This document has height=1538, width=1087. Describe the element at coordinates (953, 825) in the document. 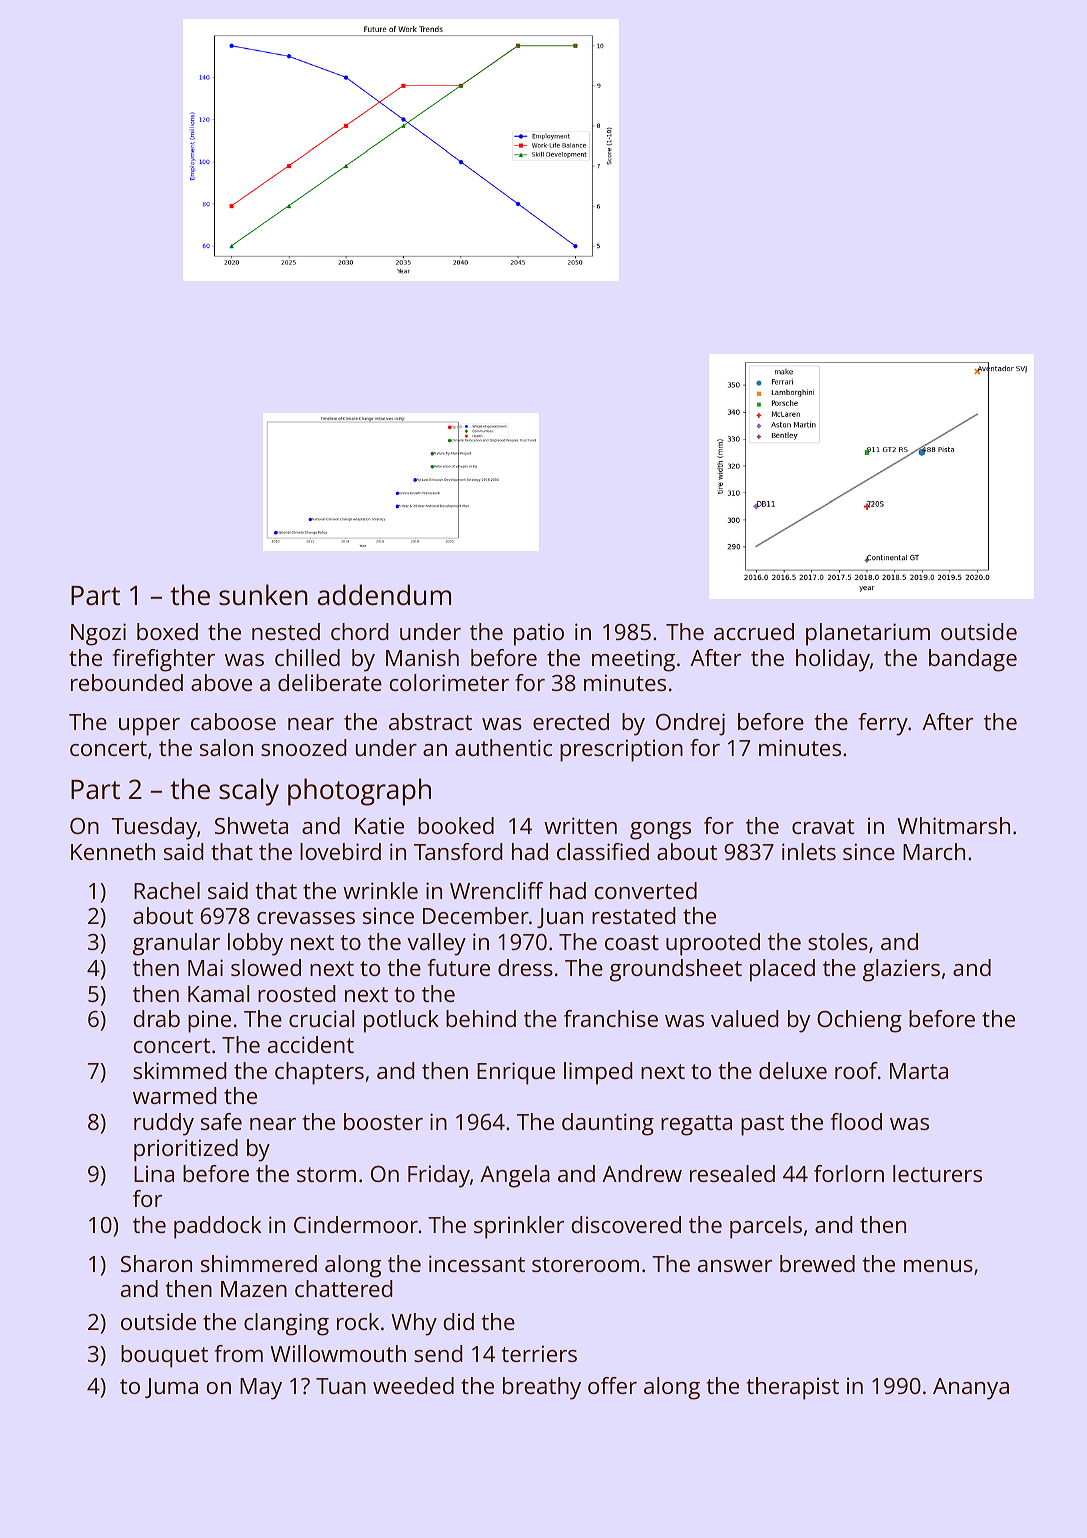

I see `Whitmarsh` at that location.
